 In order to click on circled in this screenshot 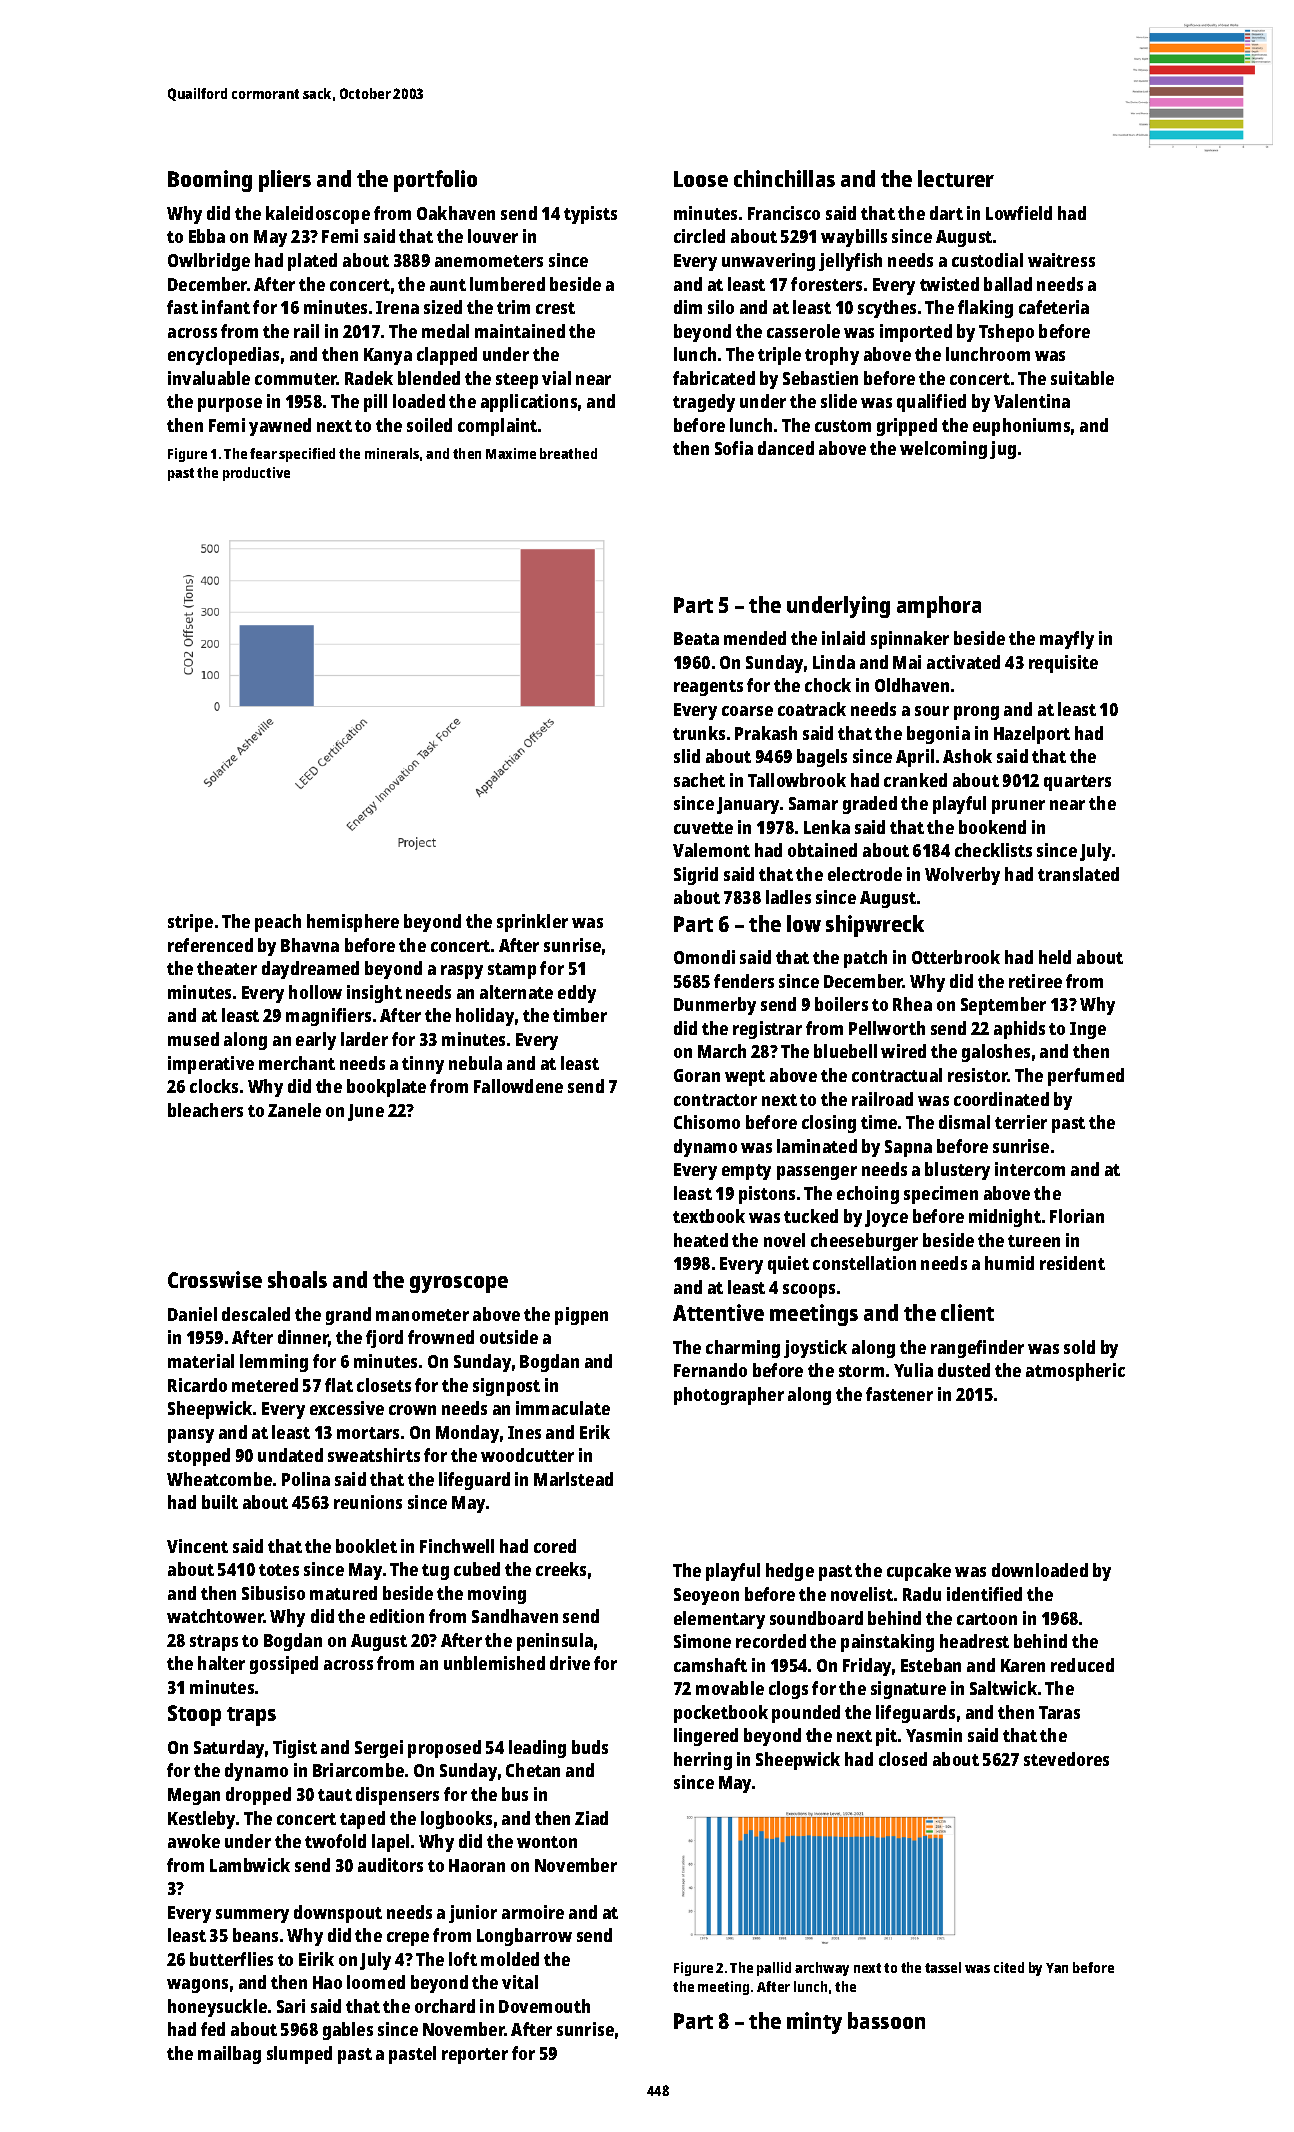, I will do `click(699, 236)`.
